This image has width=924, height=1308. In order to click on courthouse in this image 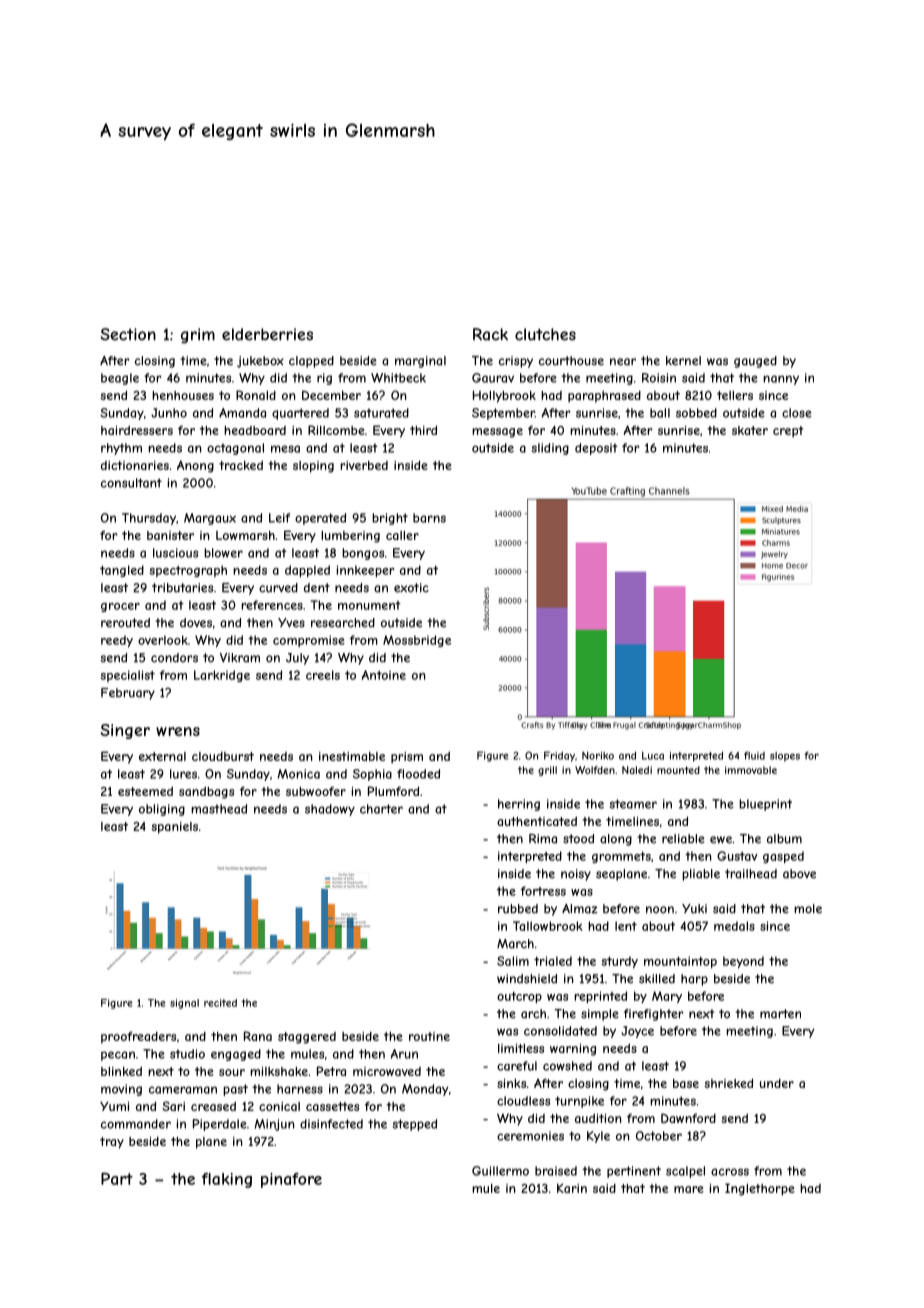, I will do `click(571, 361)`.
